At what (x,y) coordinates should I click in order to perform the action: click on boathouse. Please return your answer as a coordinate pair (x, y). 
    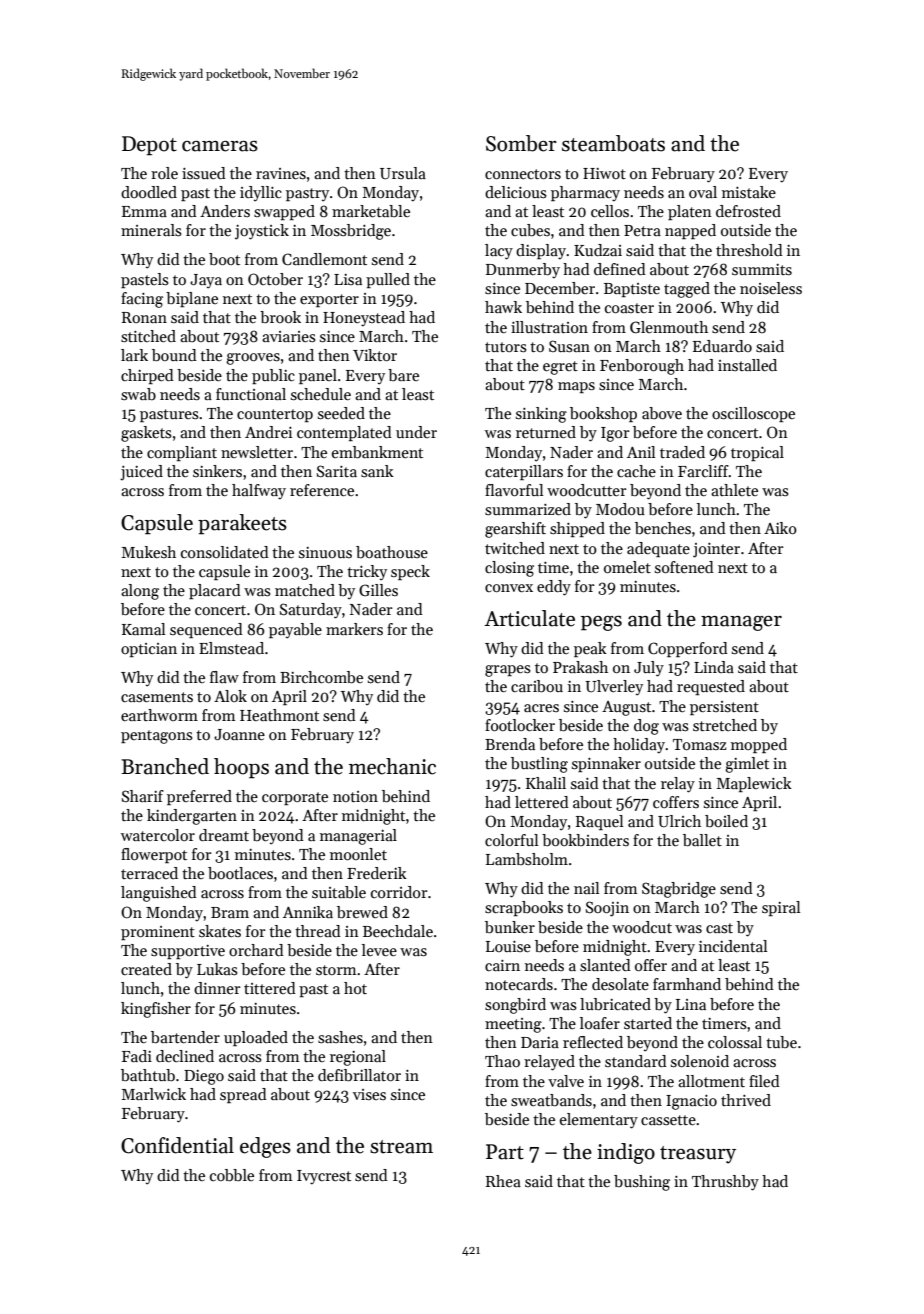
    Looking at the image, I should click on (392, 552).
